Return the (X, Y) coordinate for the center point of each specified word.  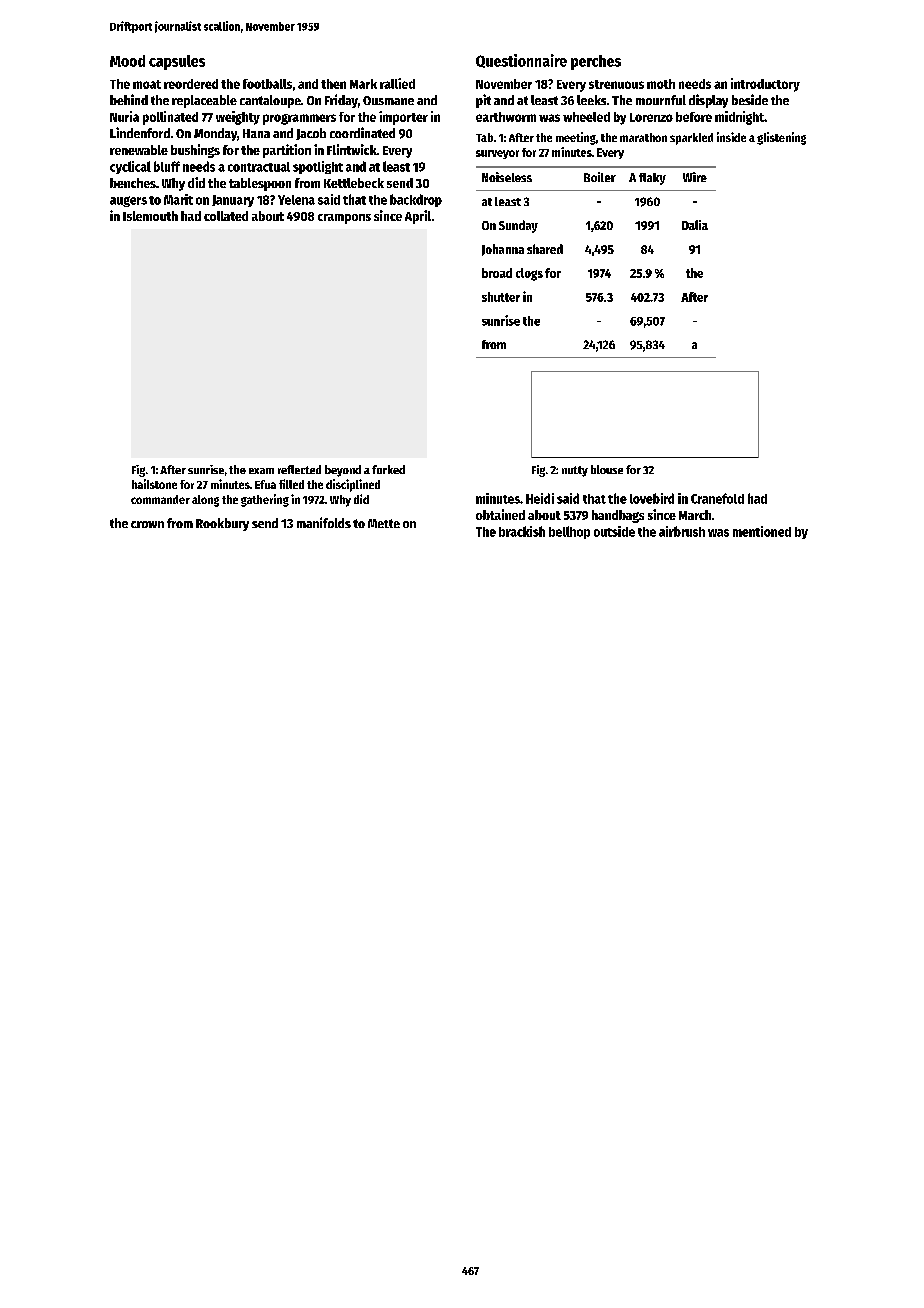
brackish (522, 531)
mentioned (762, 531)
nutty (575, 471)
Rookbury (222, 524)
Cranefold (717, 498)
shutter (501, 297)
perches (596, 62)
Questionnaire (521, 61)
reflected (299, 469)
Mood (127, 61)
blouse (607, 469)
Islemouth (150, 216)
